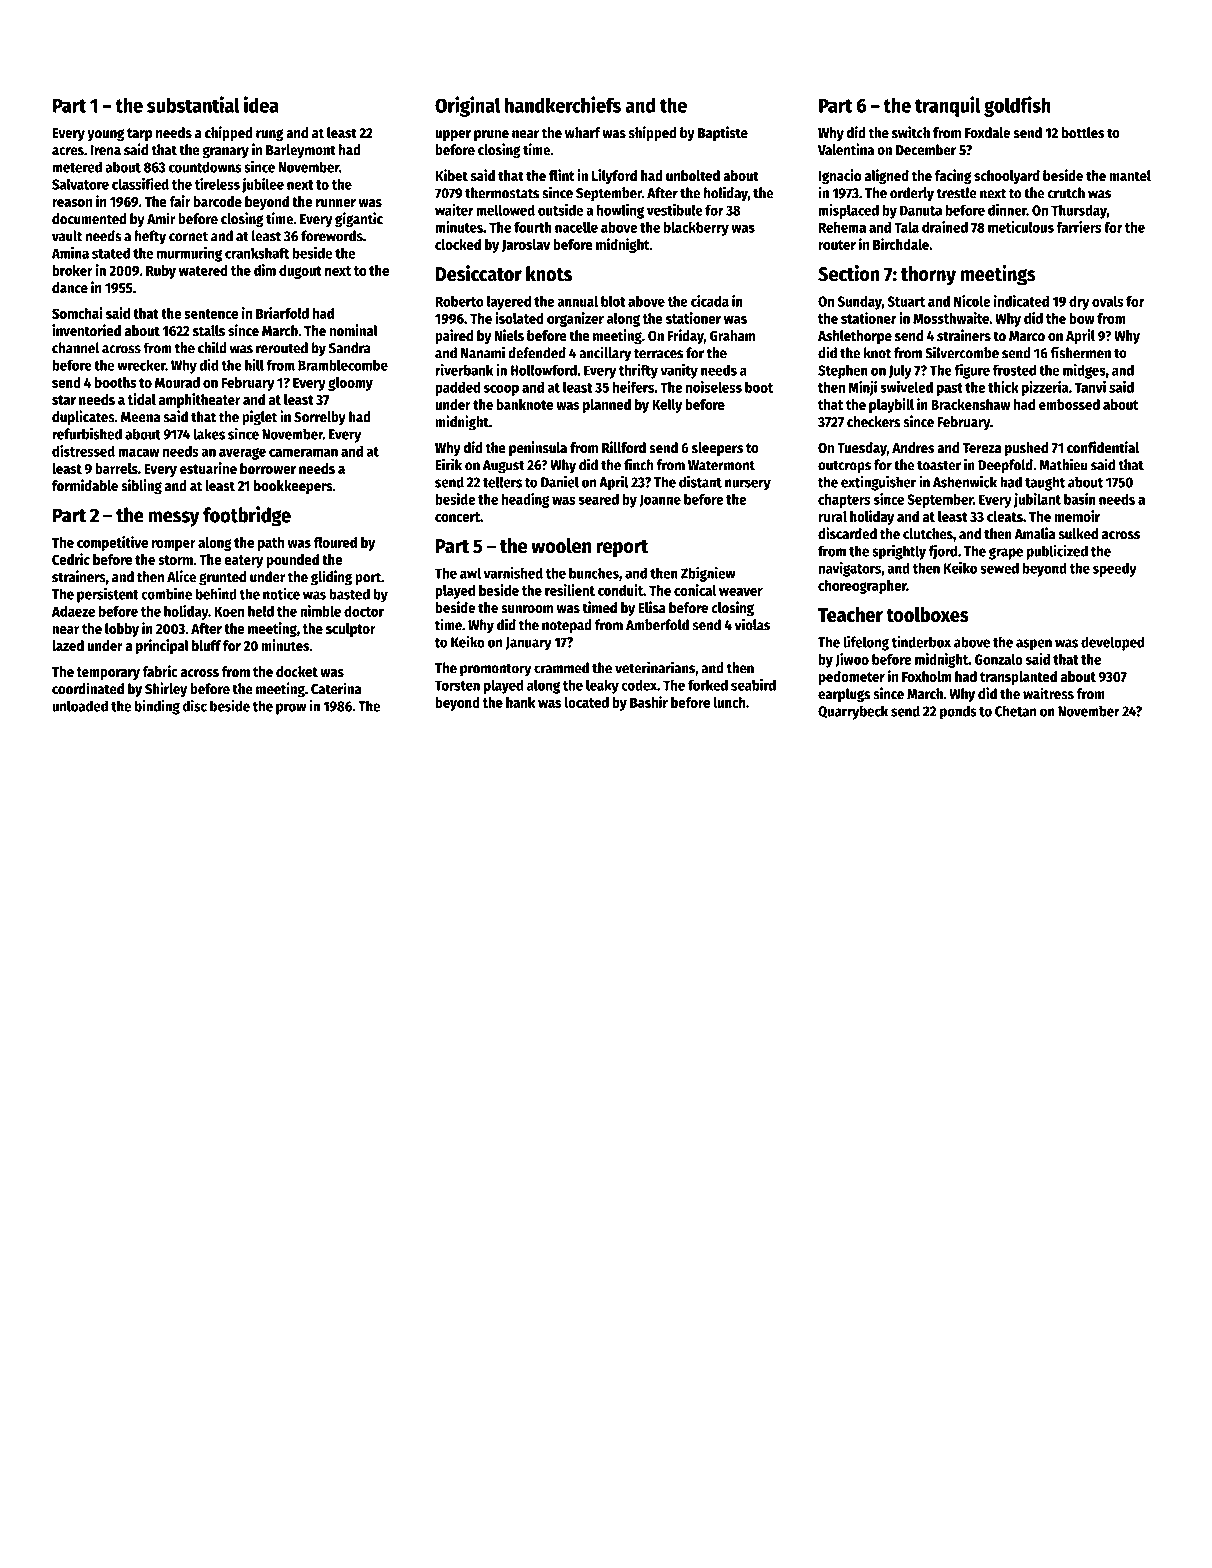  Describe the element at coordinates (723, 133) in the page. I see `Baptiste` at that location.
